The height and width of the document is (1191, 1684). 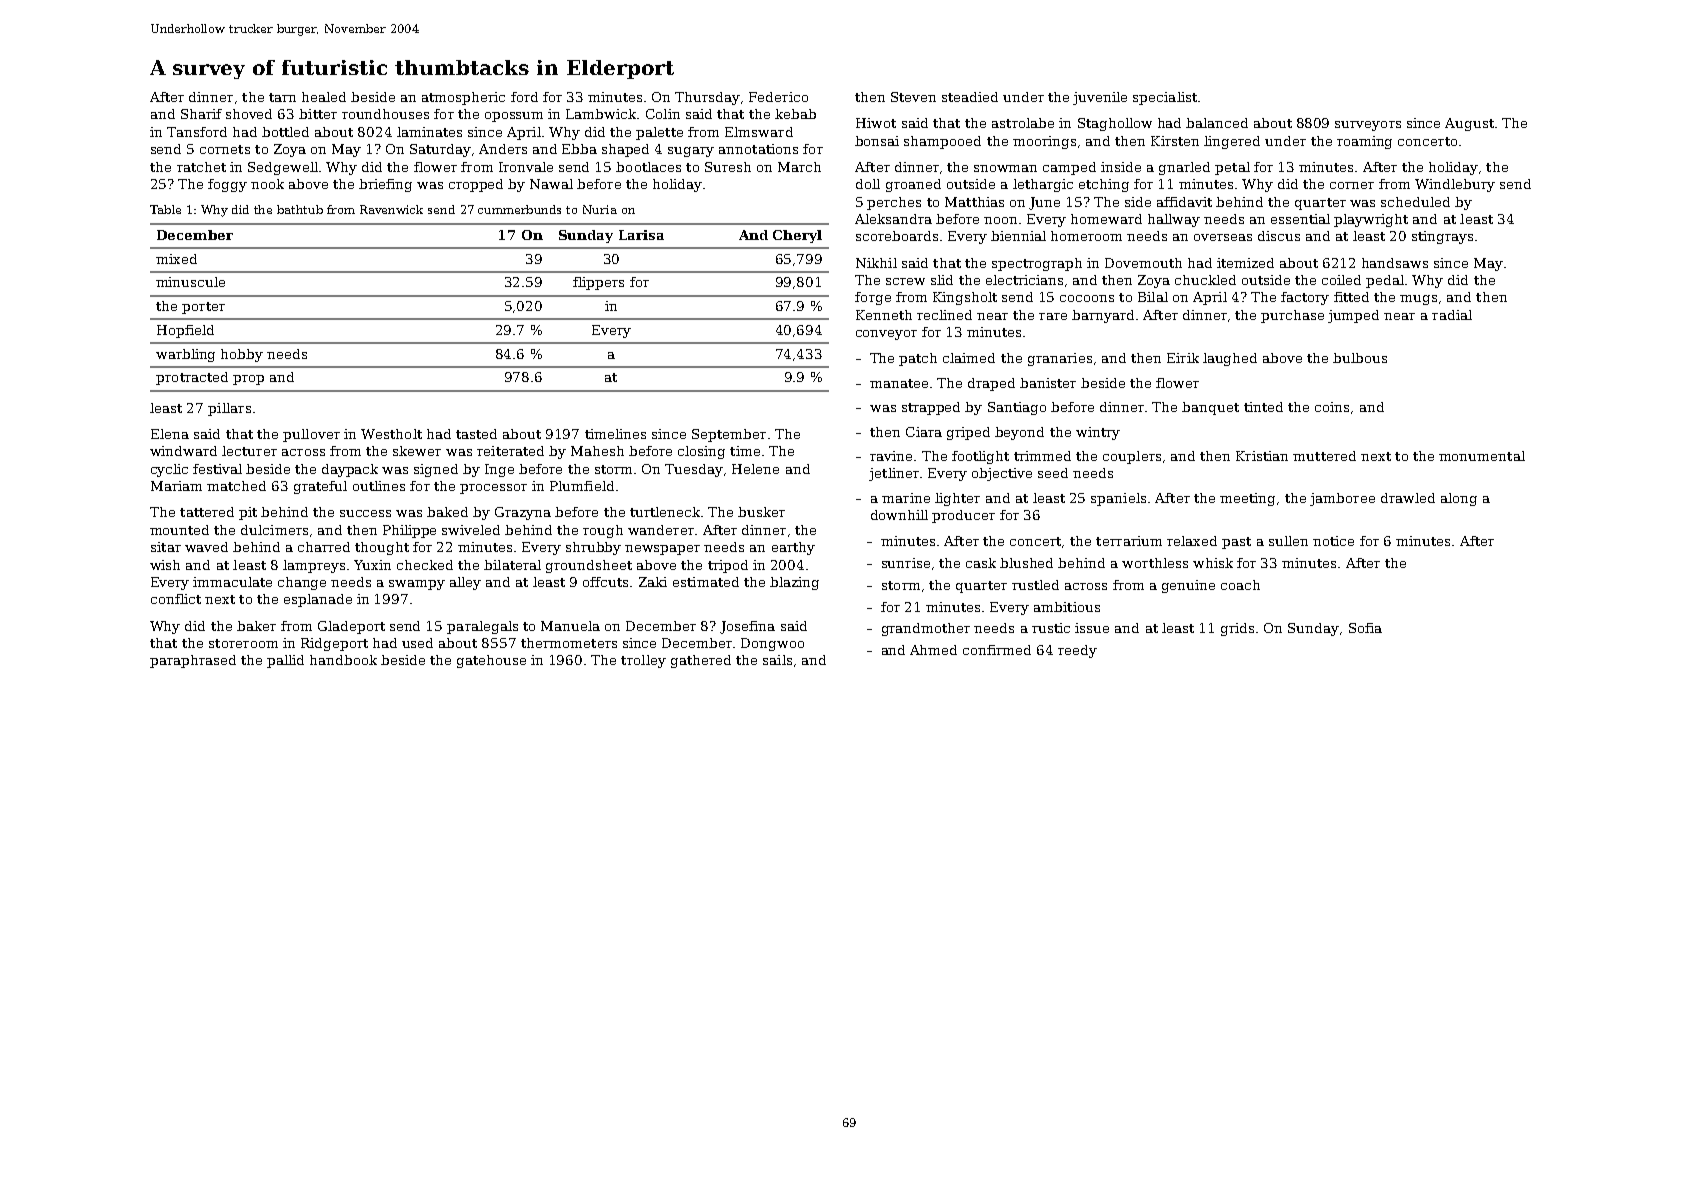 What do you see at coordinates (643, 661) in the document?
I see `trolley` at bounding box center [643, 661].
